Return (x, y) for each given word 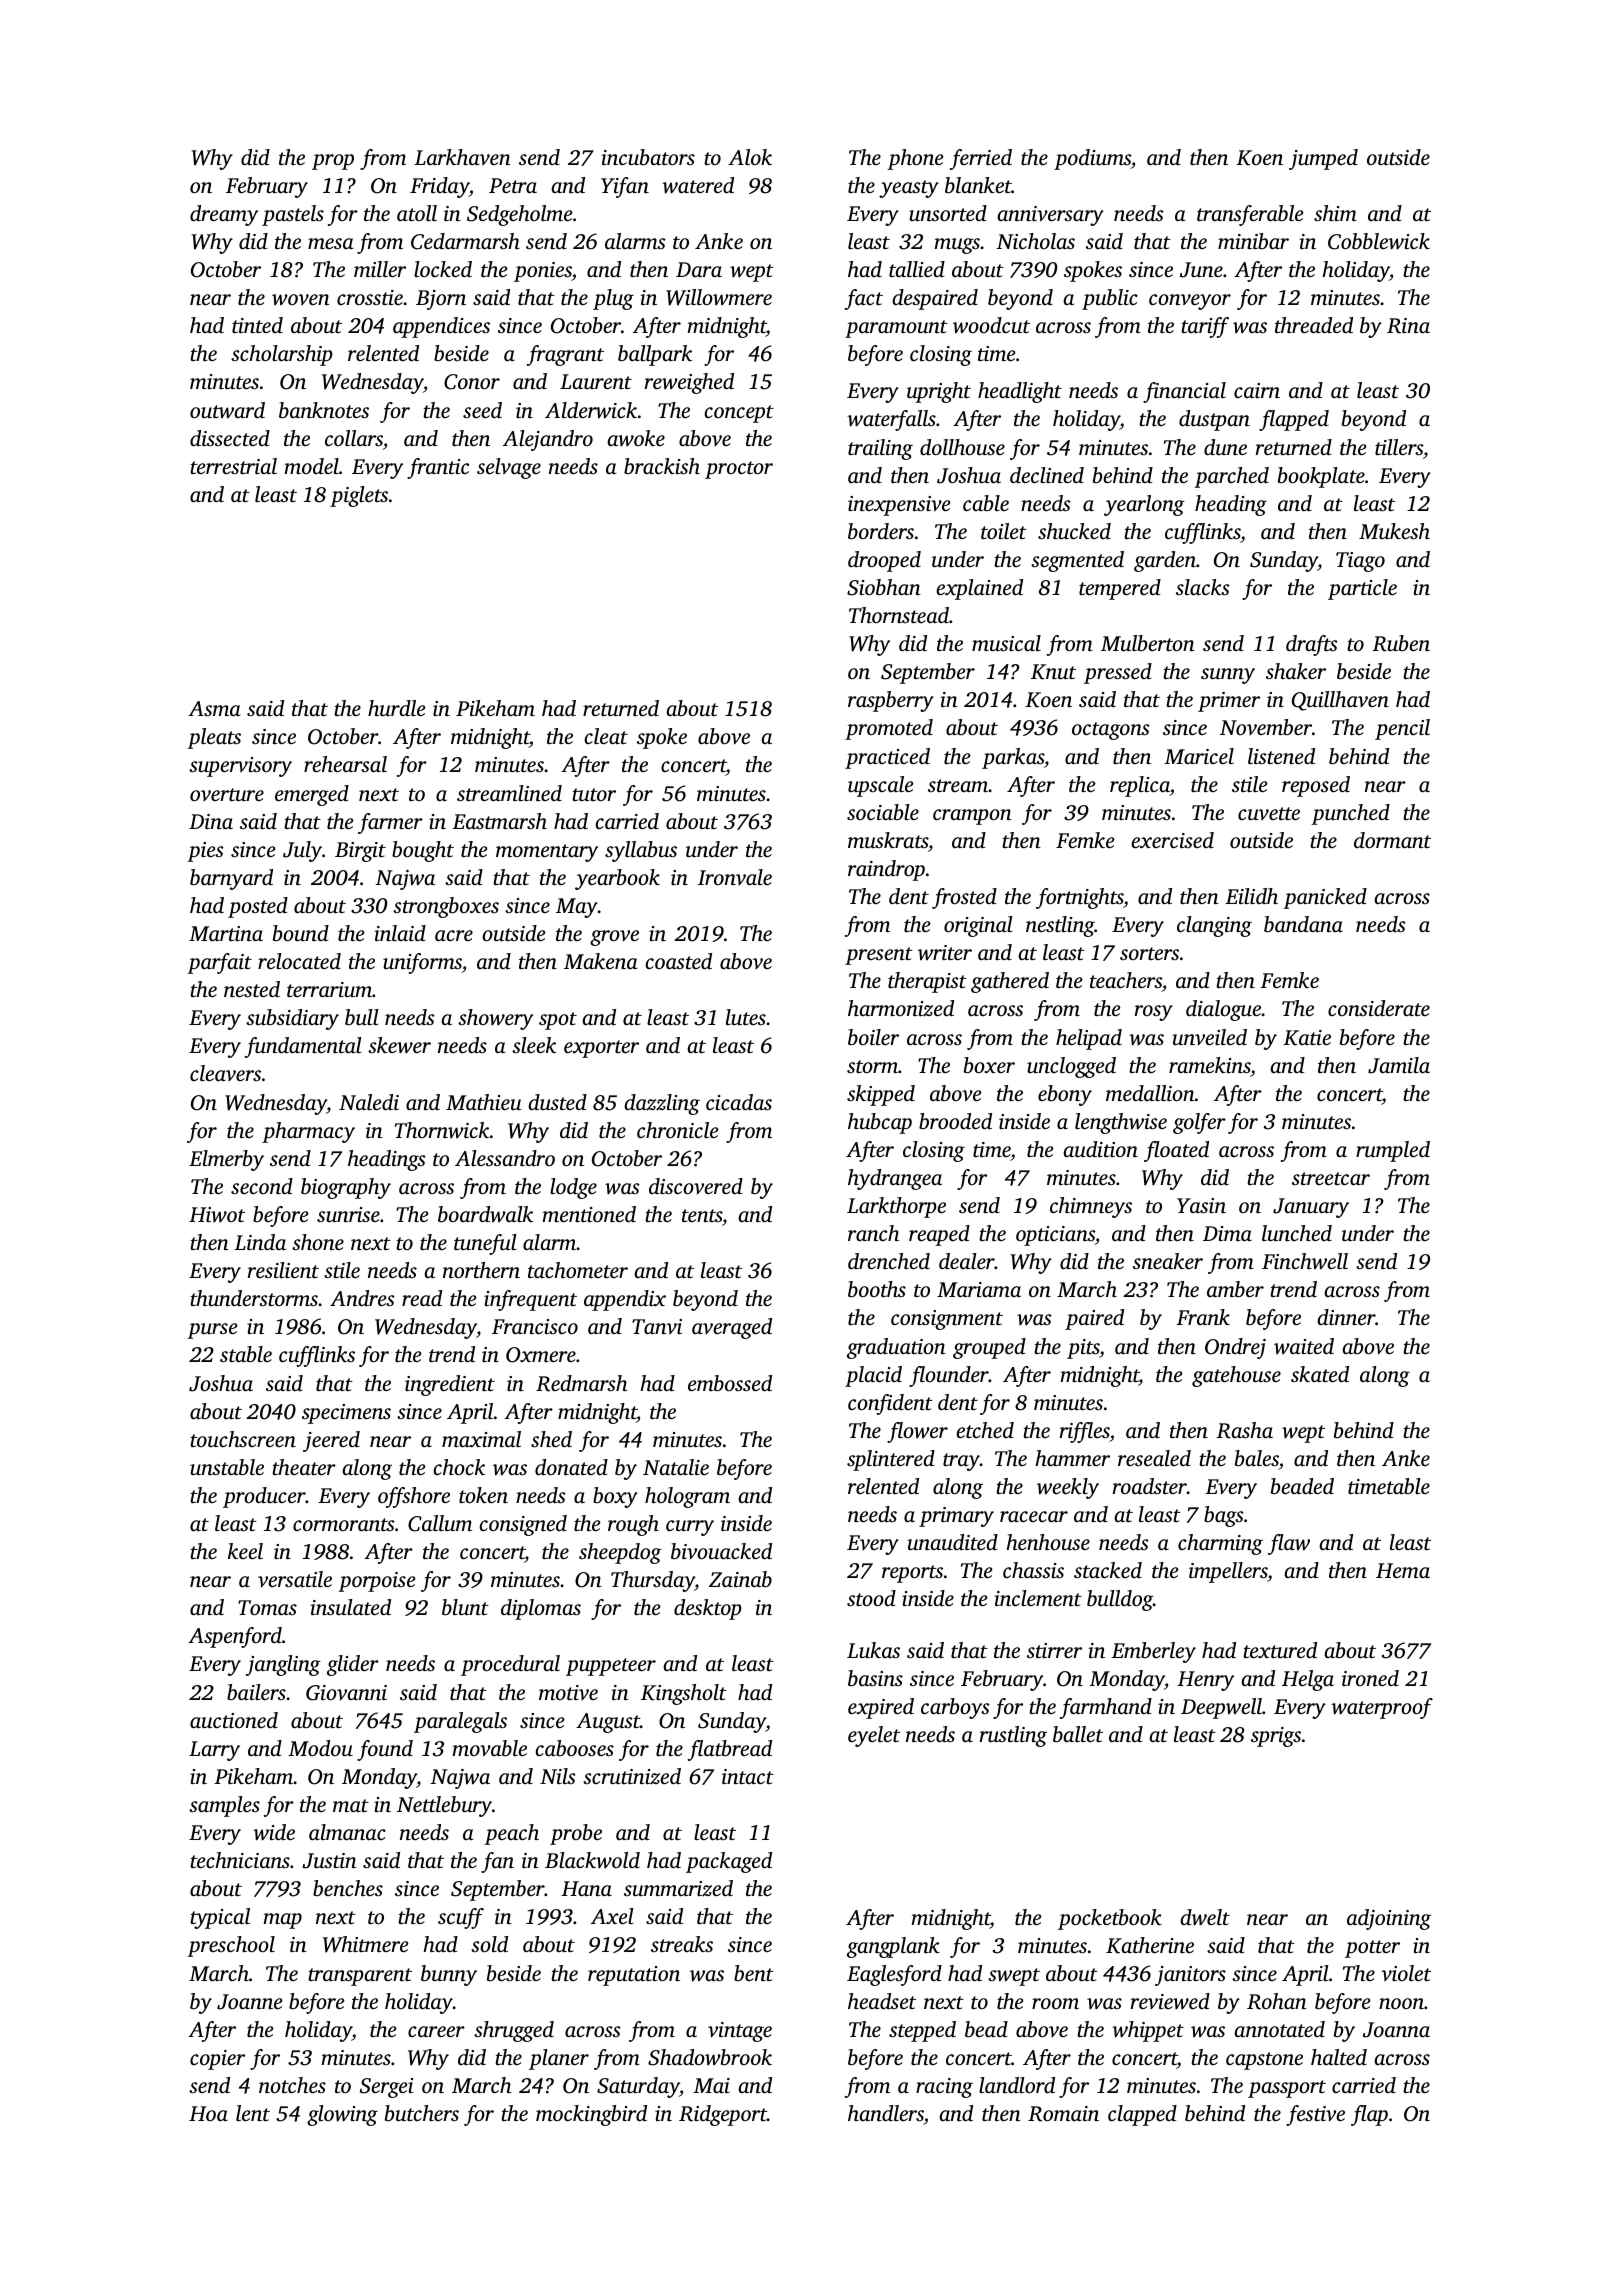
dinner (1346, 1317)
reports (912, 1574)
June (1201, 270)
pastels (293, 215)
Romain (1063, 2114)
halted (1339, 2057)
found (385, 1750)
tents (702, 1215)
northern (481, 1270)
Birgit (360, 852)
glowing (342, 2115)
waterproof (1382, 1708)
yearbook (617, 879)
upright (939, 392)
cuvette (1269, 813)
